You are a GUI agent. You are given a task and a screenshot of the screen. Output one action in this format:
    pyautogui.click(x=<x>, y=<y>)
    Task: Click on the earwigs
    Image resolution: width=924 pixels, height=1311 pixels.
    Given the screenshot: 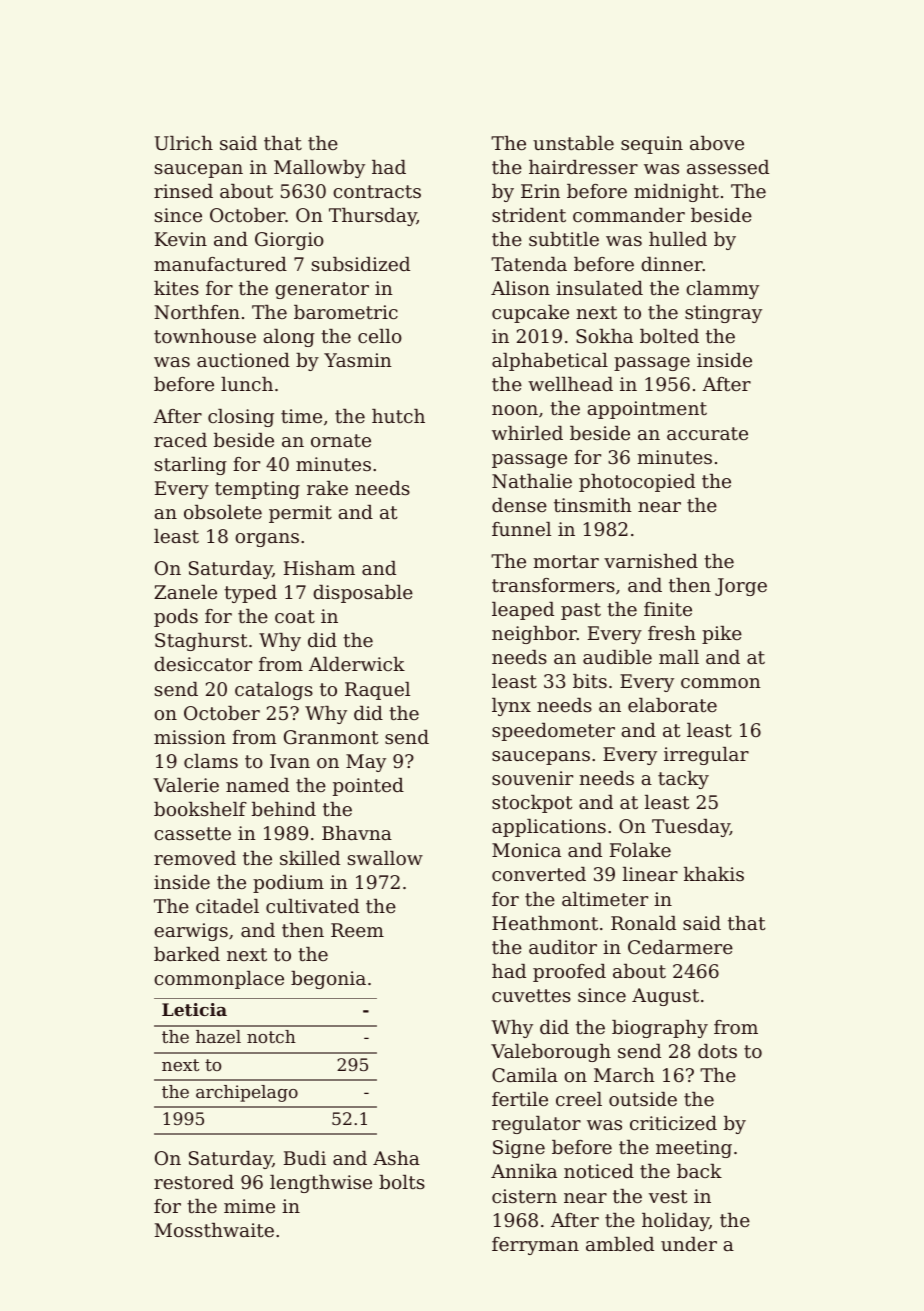 What is the action you would take?
    pyautogui.click(x=191, y=932)
